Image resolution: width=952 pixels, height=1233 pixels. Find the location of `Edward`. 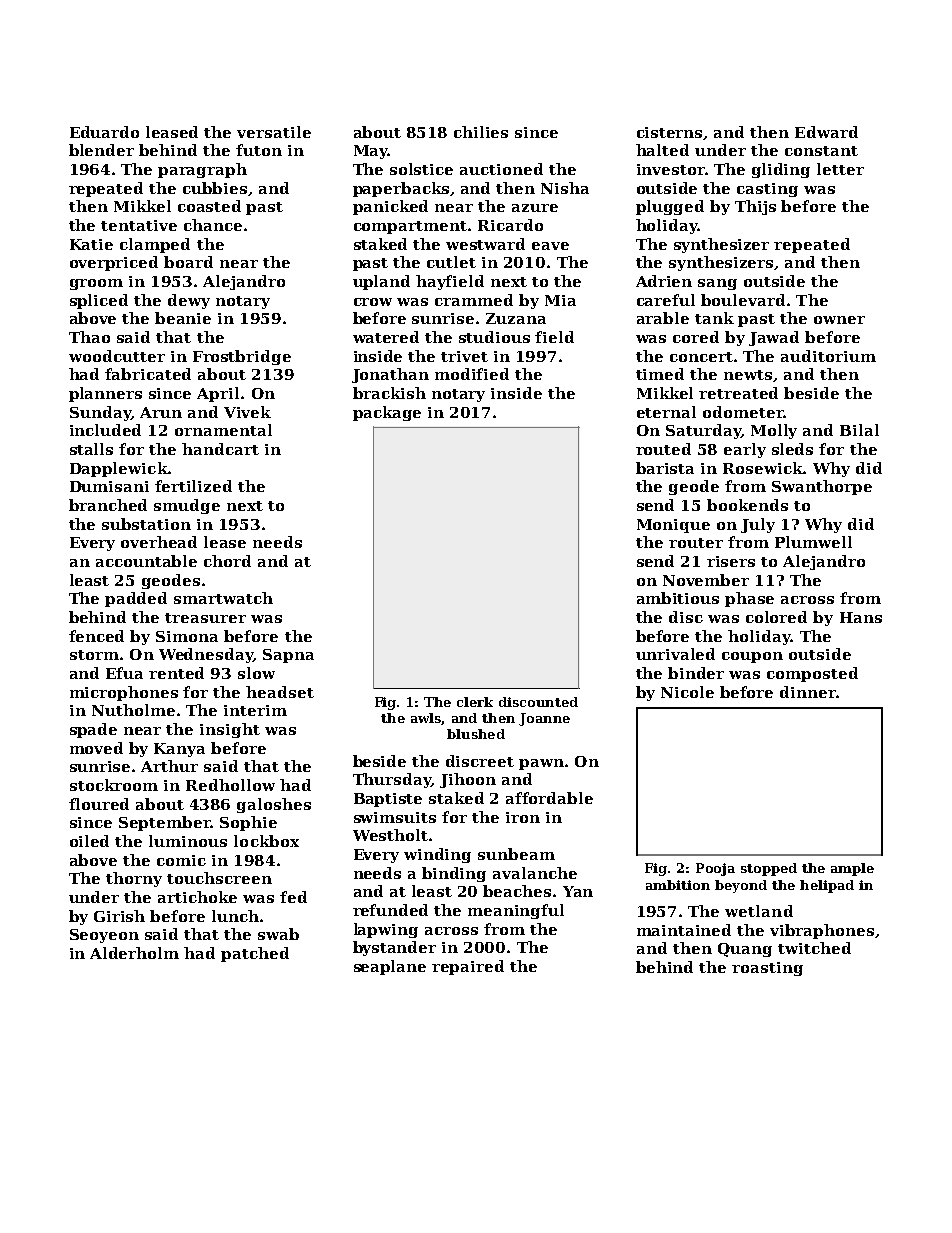

Edward is located at coordinates (826, 132).
